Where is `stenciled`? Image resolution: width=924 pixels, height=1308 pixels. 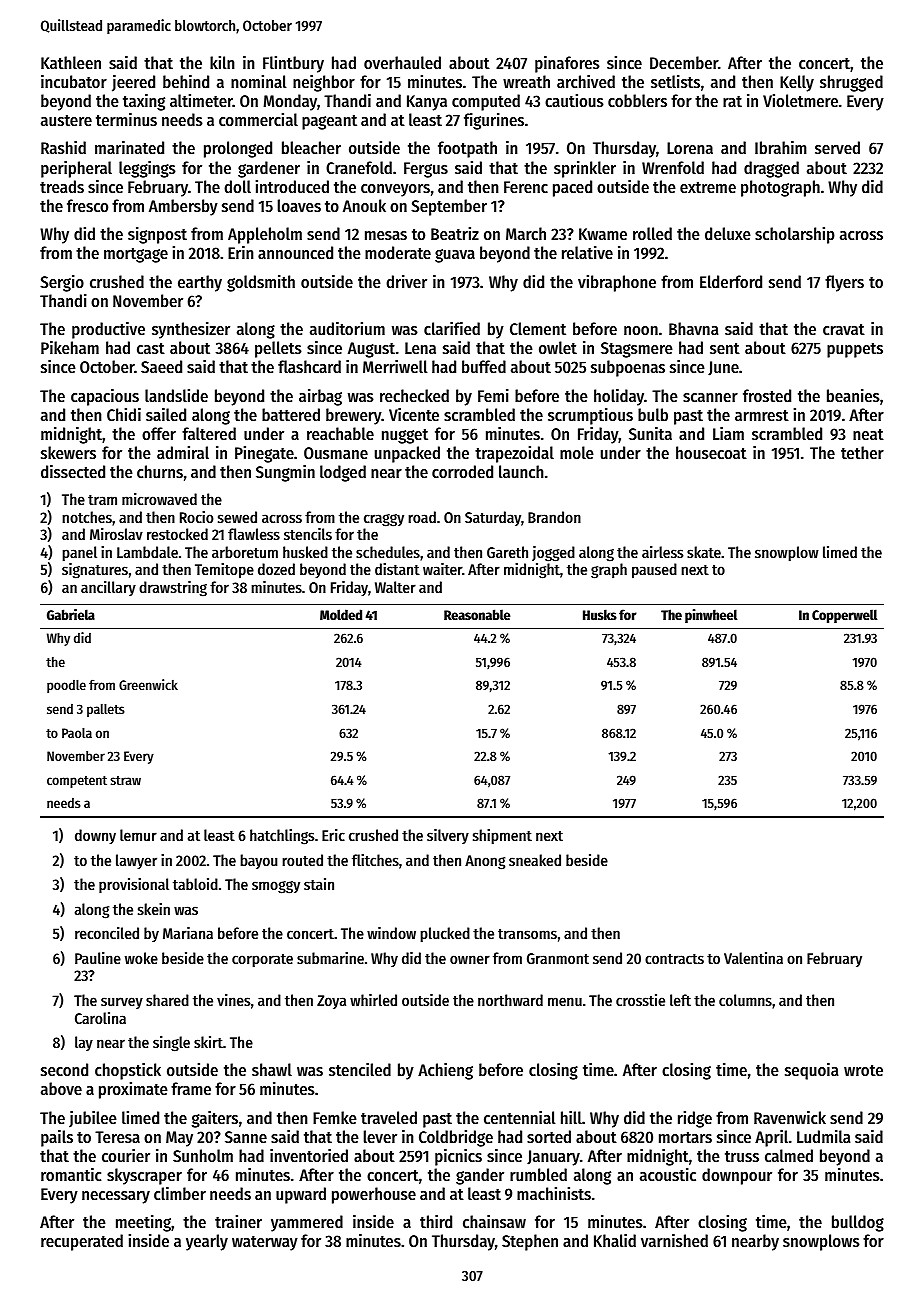 stenciled is located at coordinates (360, 1069).
